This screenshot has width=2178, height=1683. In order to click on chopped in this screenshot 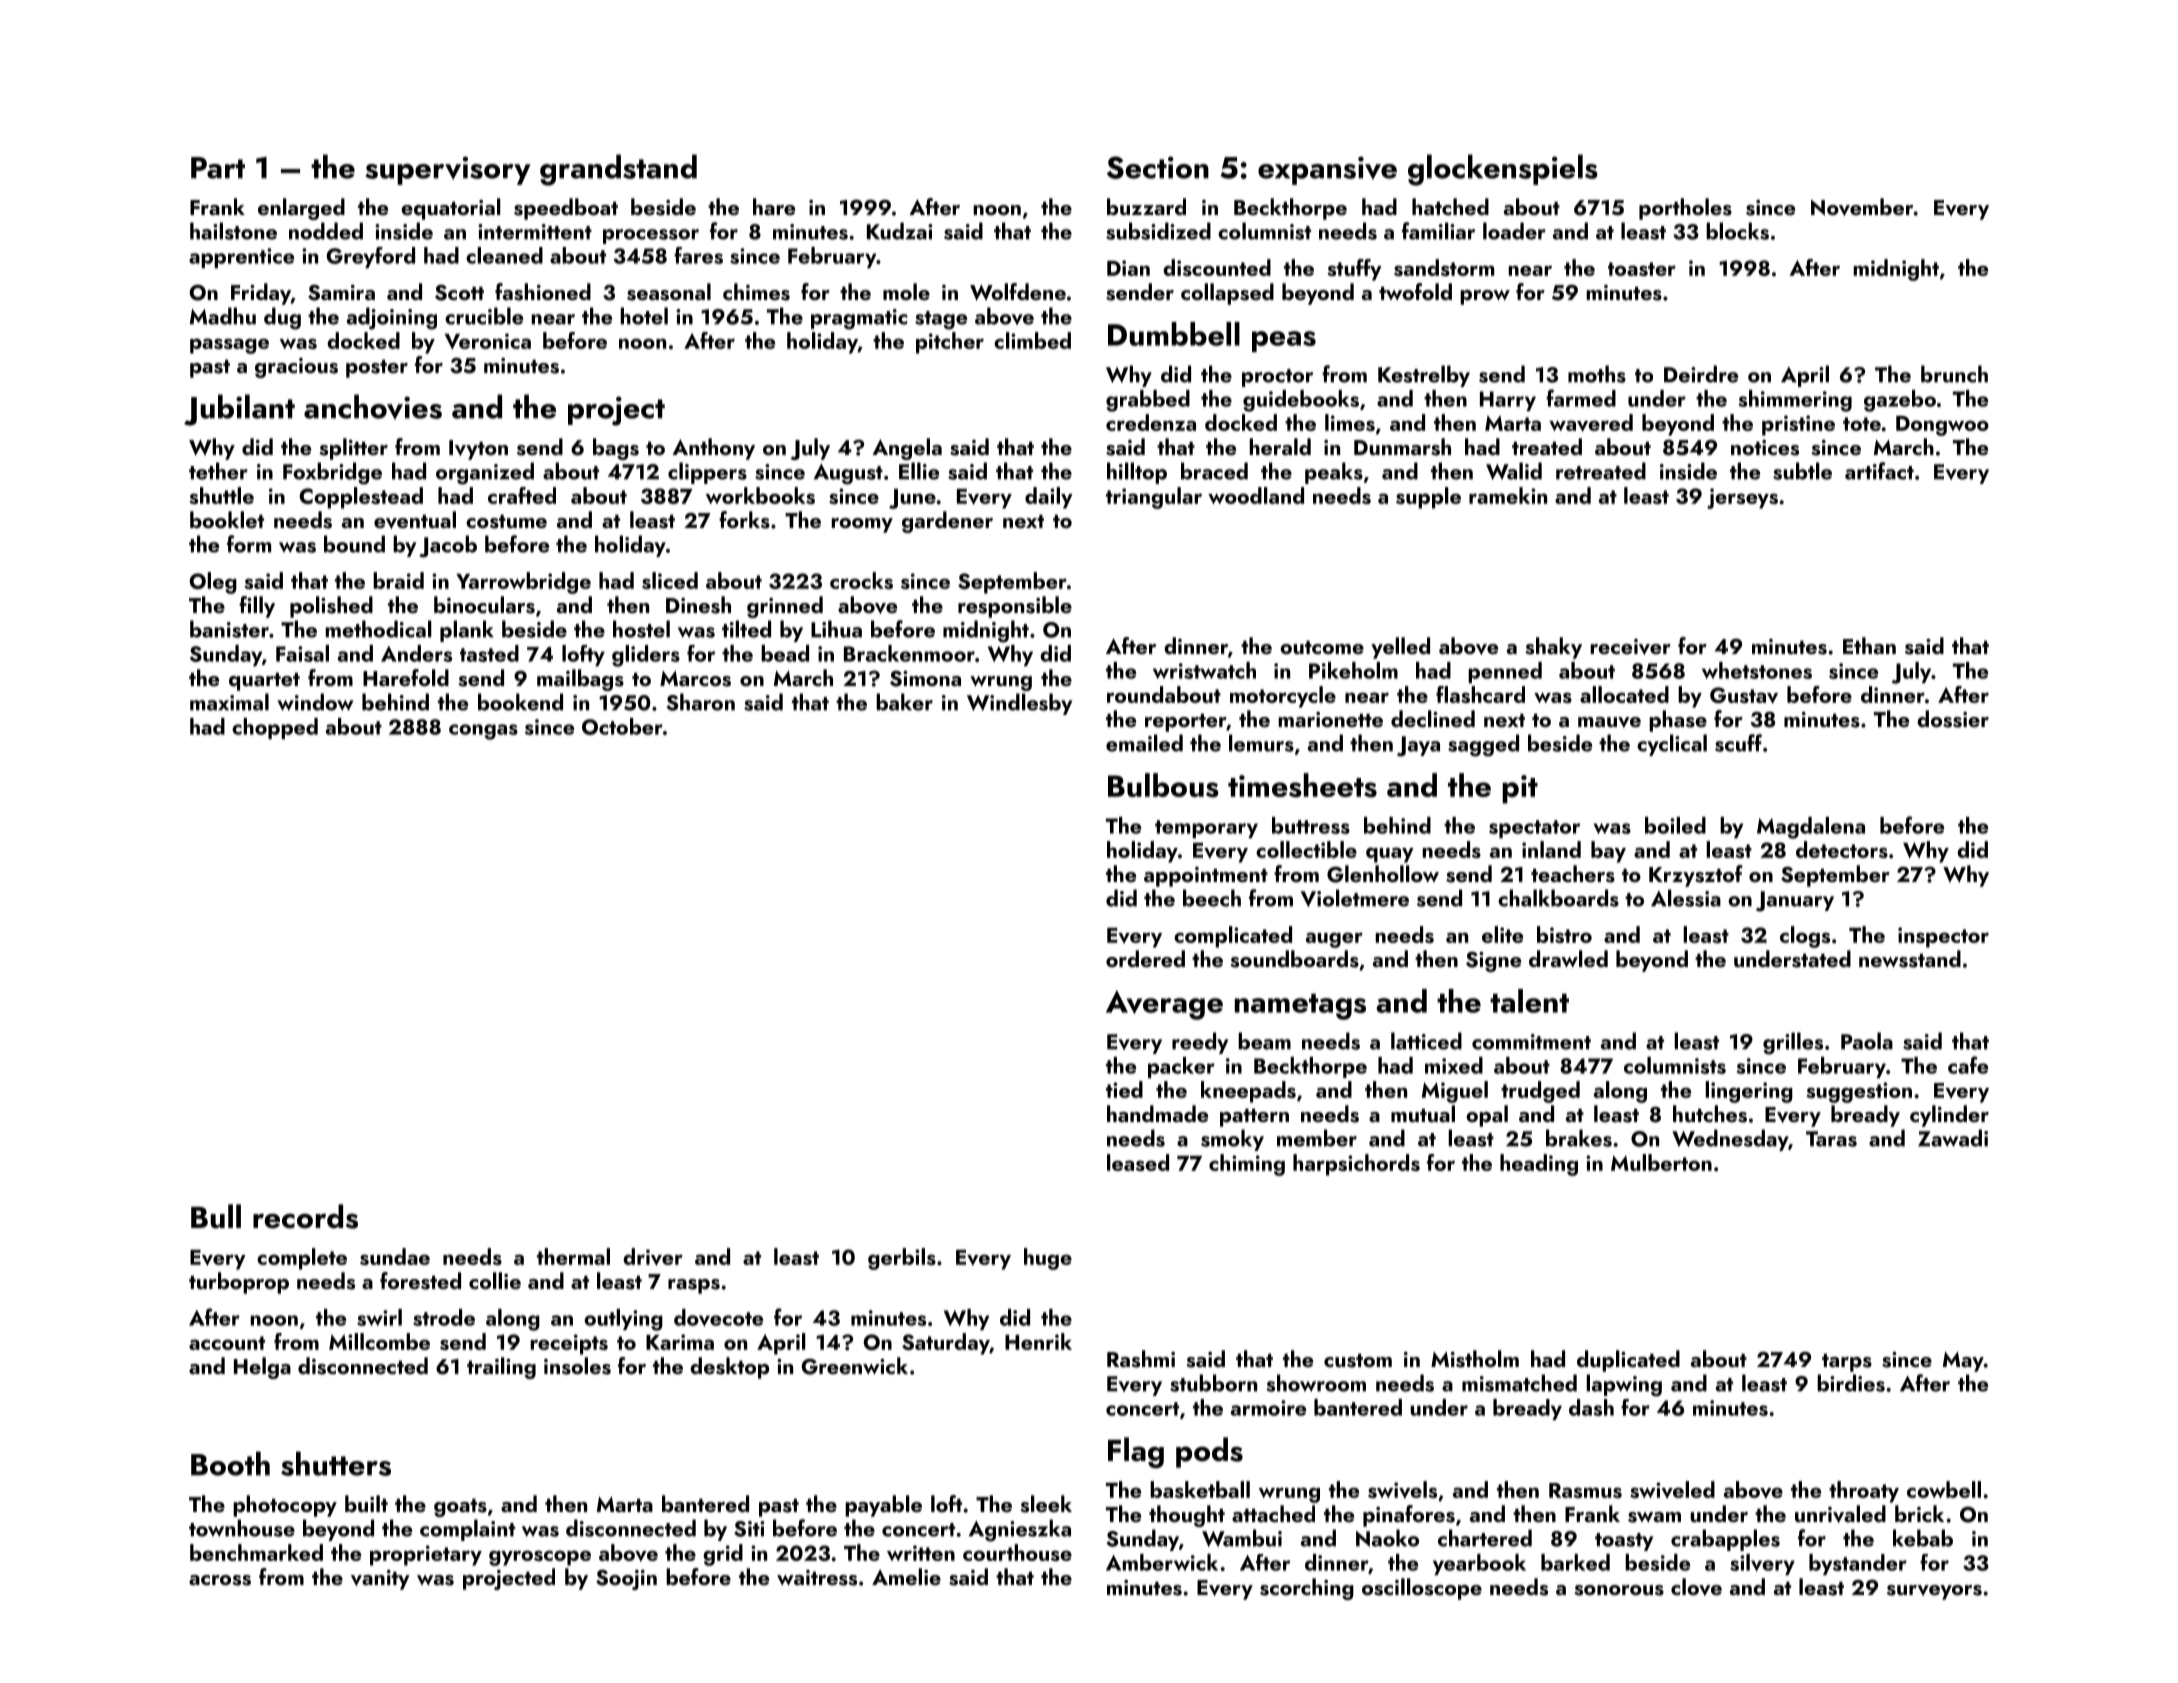, I will do `click(275, 728)`.
